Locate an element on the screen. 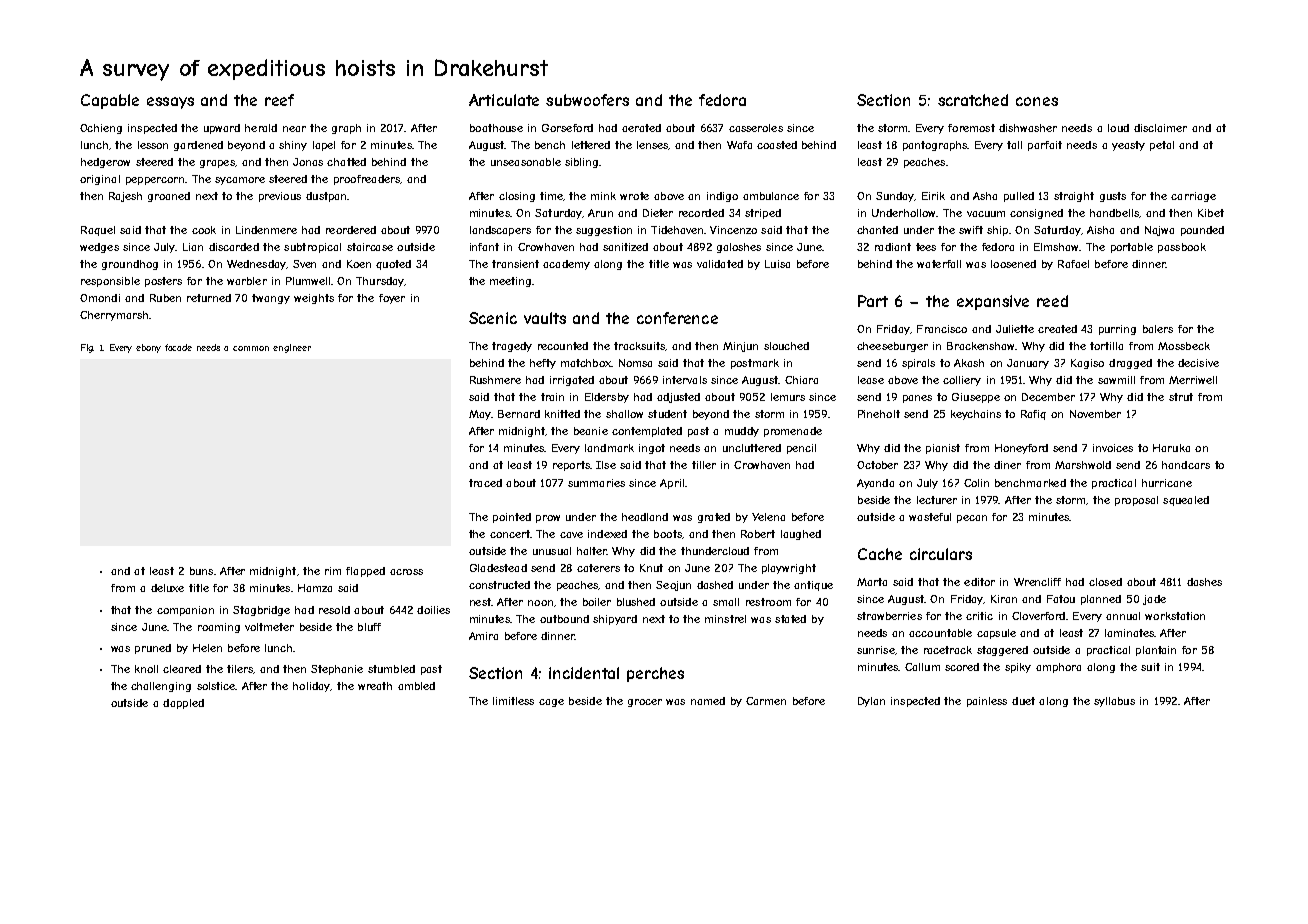 The height and width of the screenshot is (924, 1308). reef is located at coordinates (279, 100).
